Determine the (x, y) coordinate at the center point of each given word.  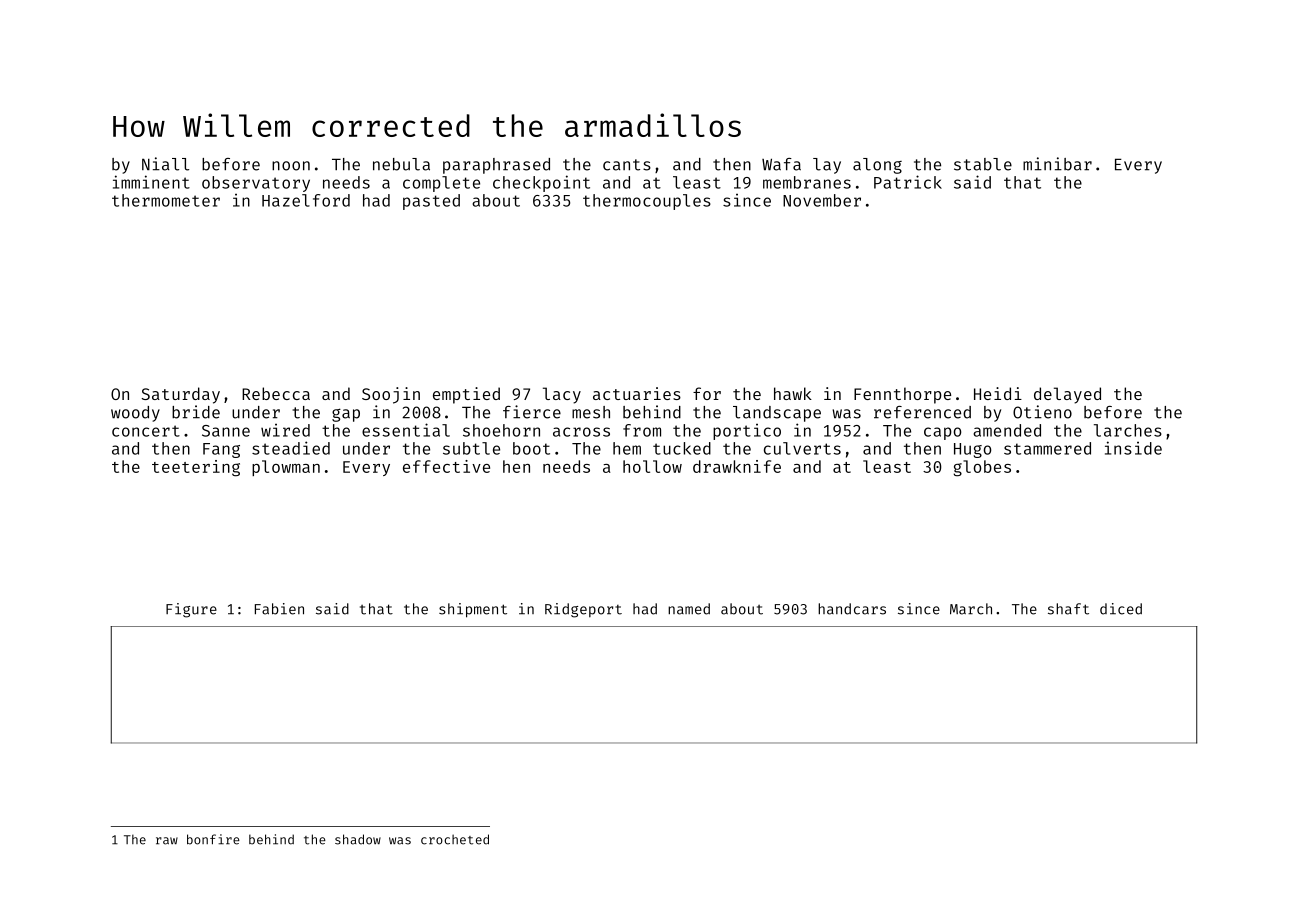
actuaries (637, 393)
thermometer (166, 200)
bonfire (213, 839)
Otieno (1042, 412)
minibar (1057, 164)
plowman (286, 468)
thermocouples (647, 202)
